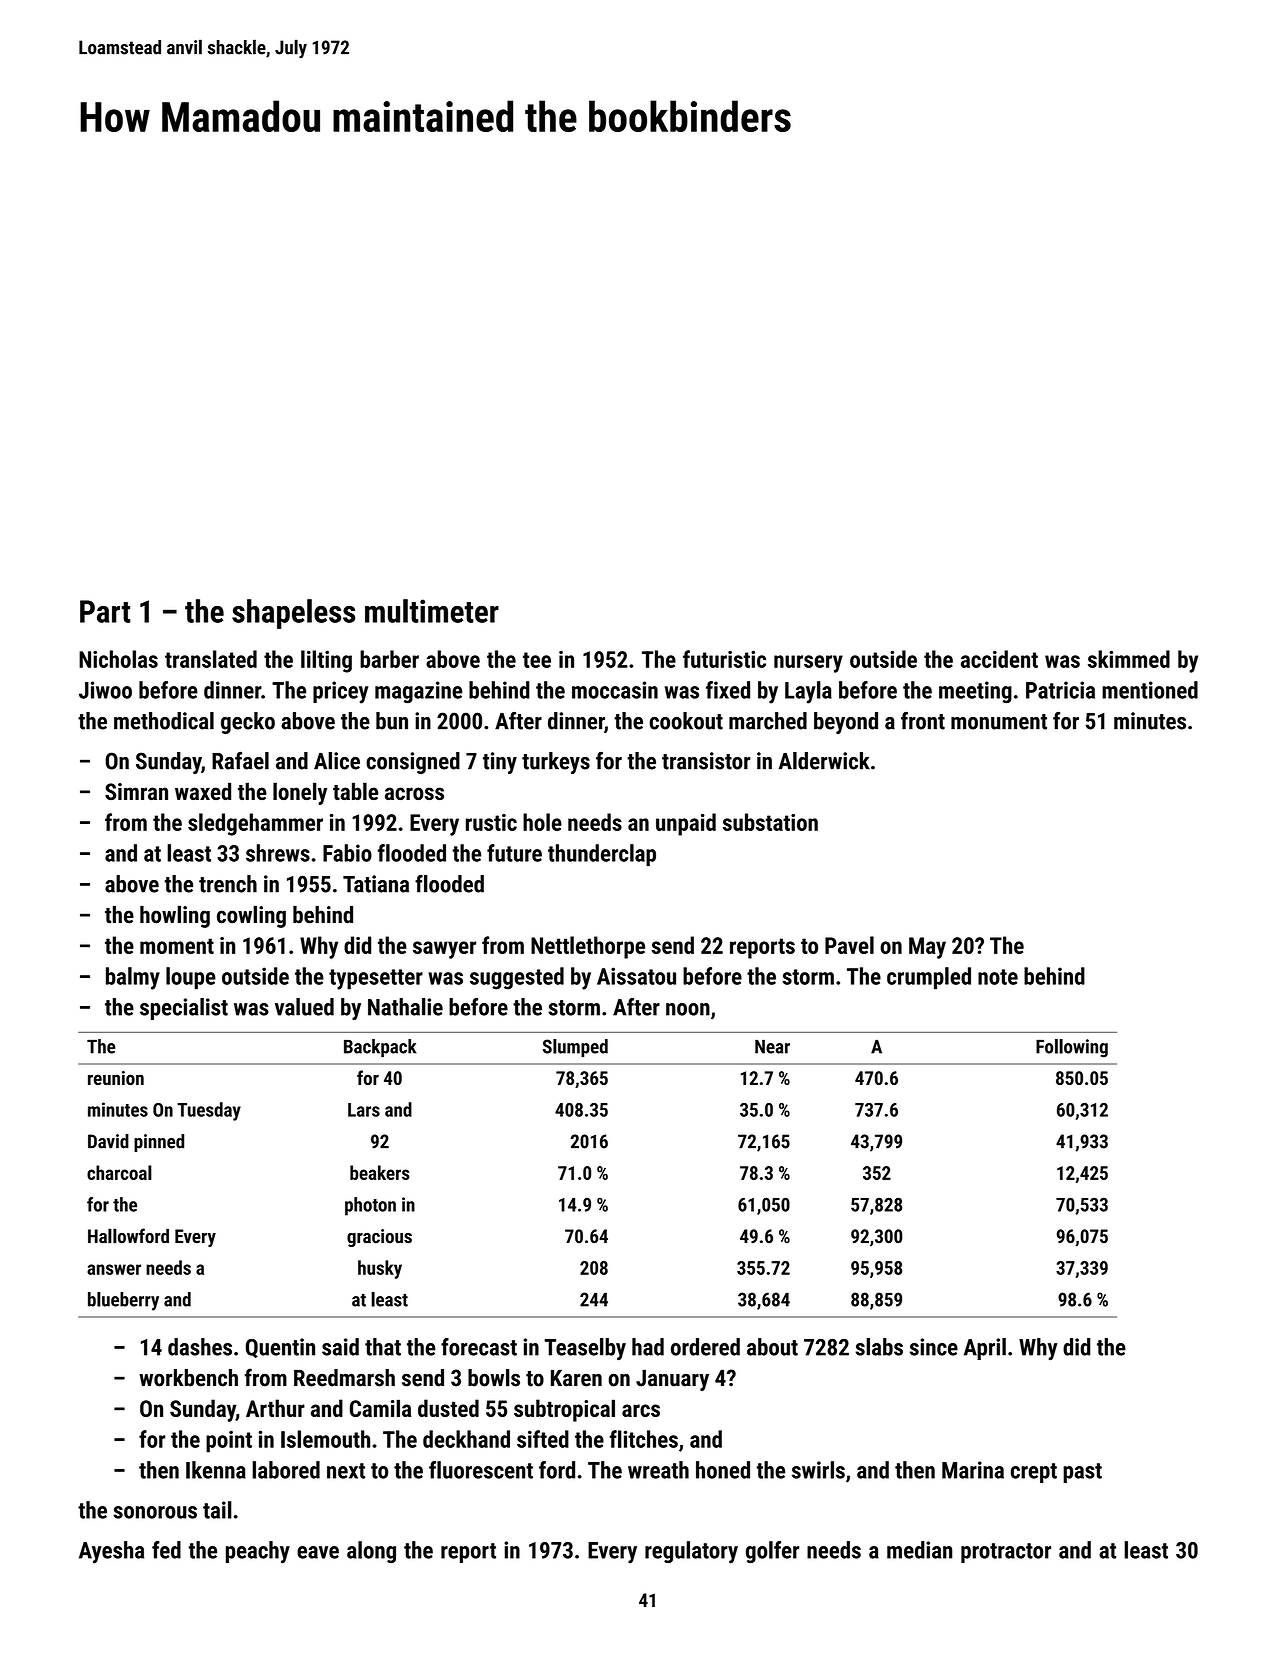 Image resolution: width=1277 pixels, height=1653 pixels. Describe the element at coordinates (772, 1347) in the page. I see `about` at that location.
